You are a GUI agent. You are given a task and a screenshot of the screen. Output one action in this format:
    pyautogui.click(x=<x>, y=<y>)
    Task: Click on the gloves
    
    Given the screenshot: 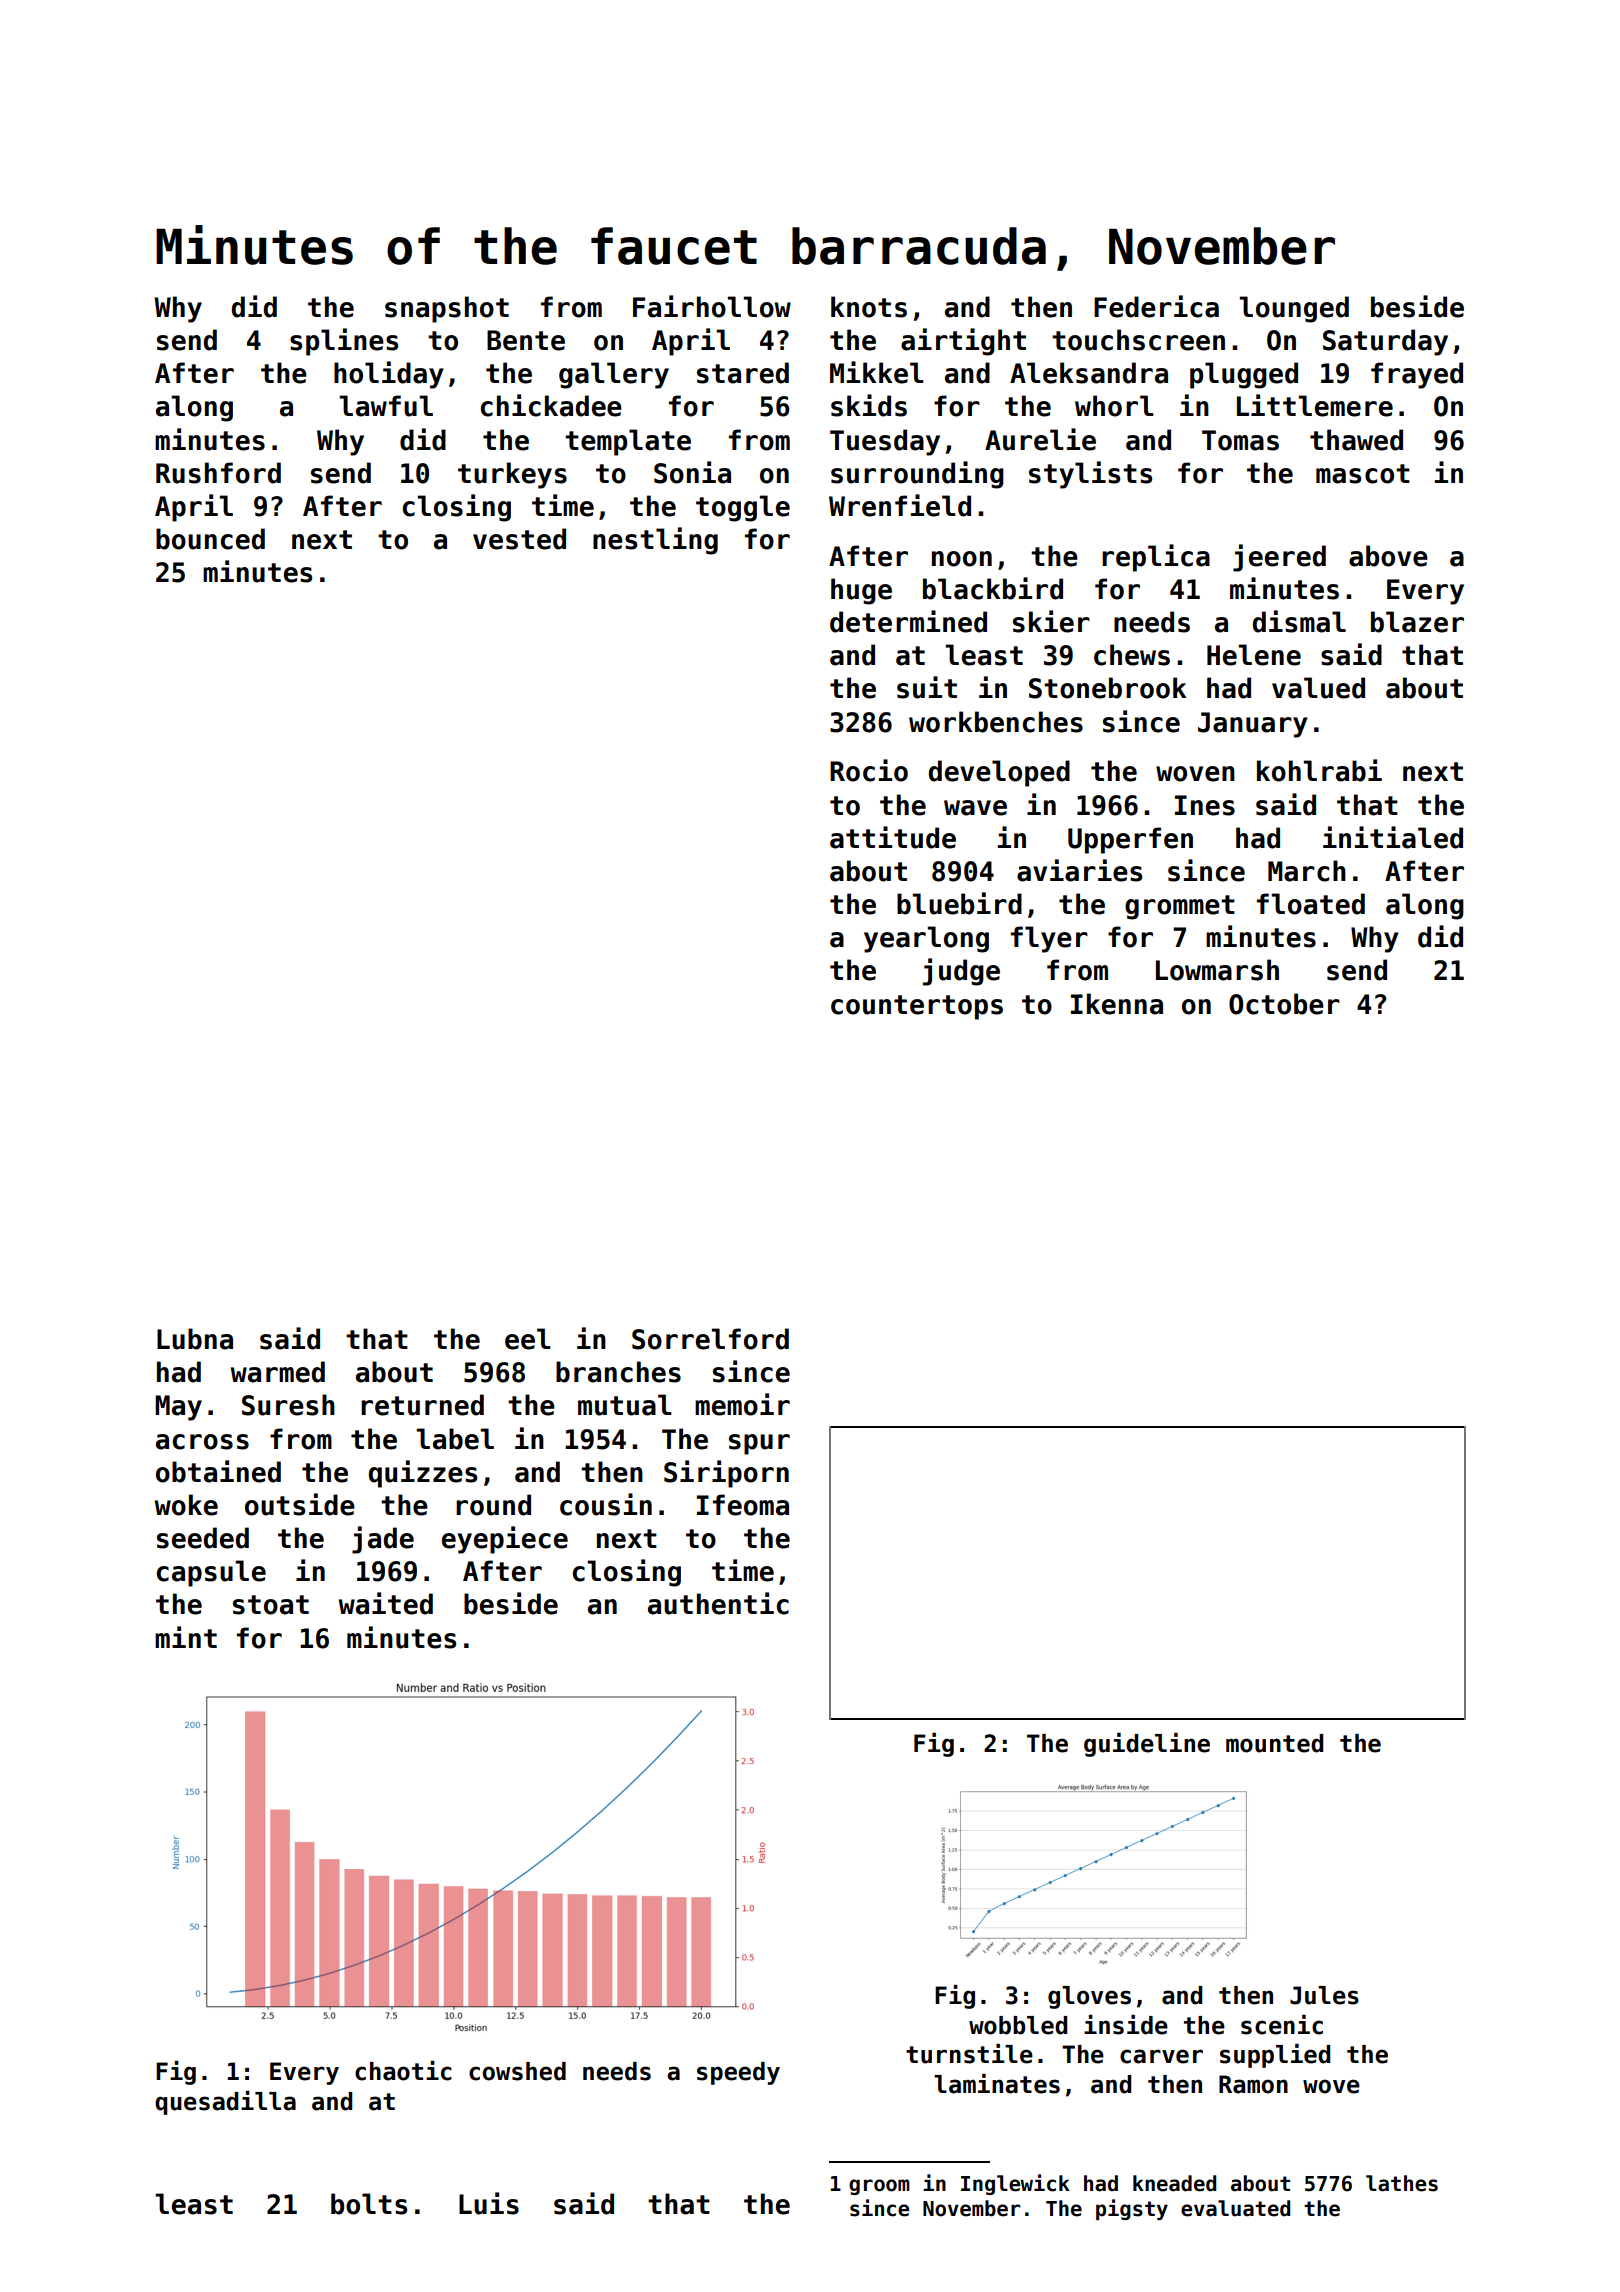 What is the action you would take?
    pyautogui.click(x=1089, y=1997)
